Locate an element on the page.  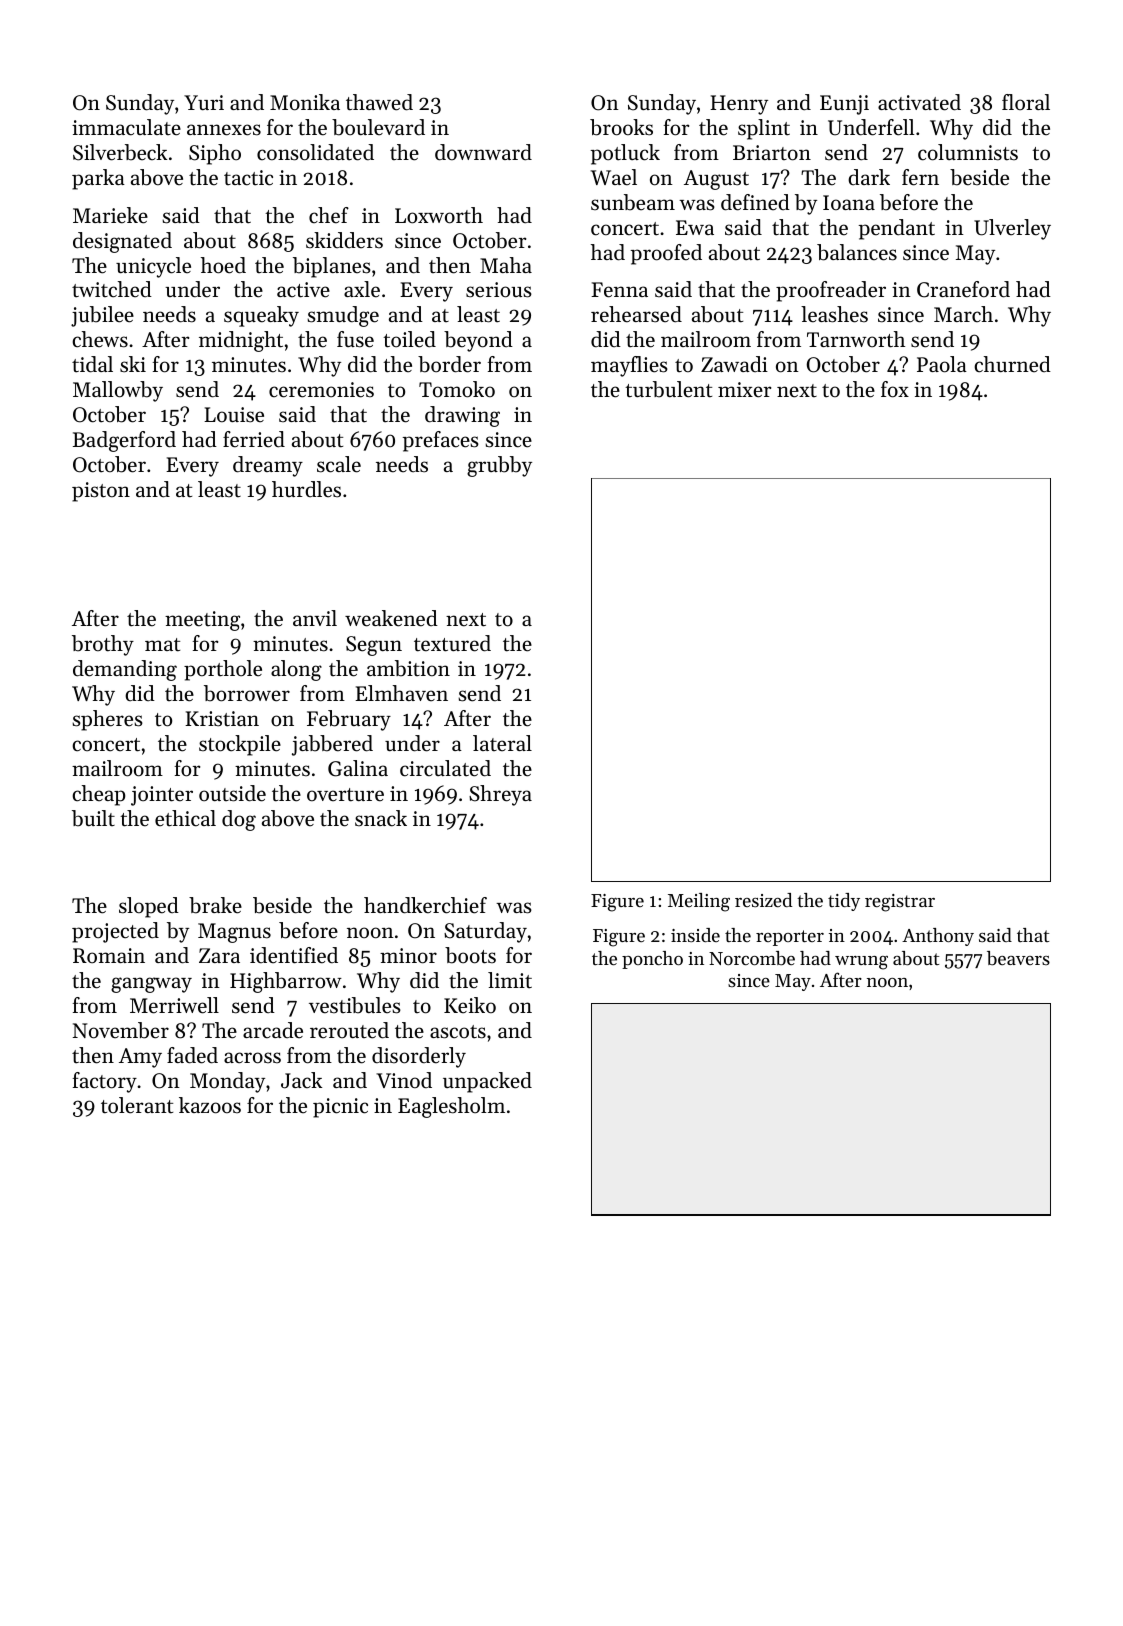
potluck is located at coordinates (625, 154).
